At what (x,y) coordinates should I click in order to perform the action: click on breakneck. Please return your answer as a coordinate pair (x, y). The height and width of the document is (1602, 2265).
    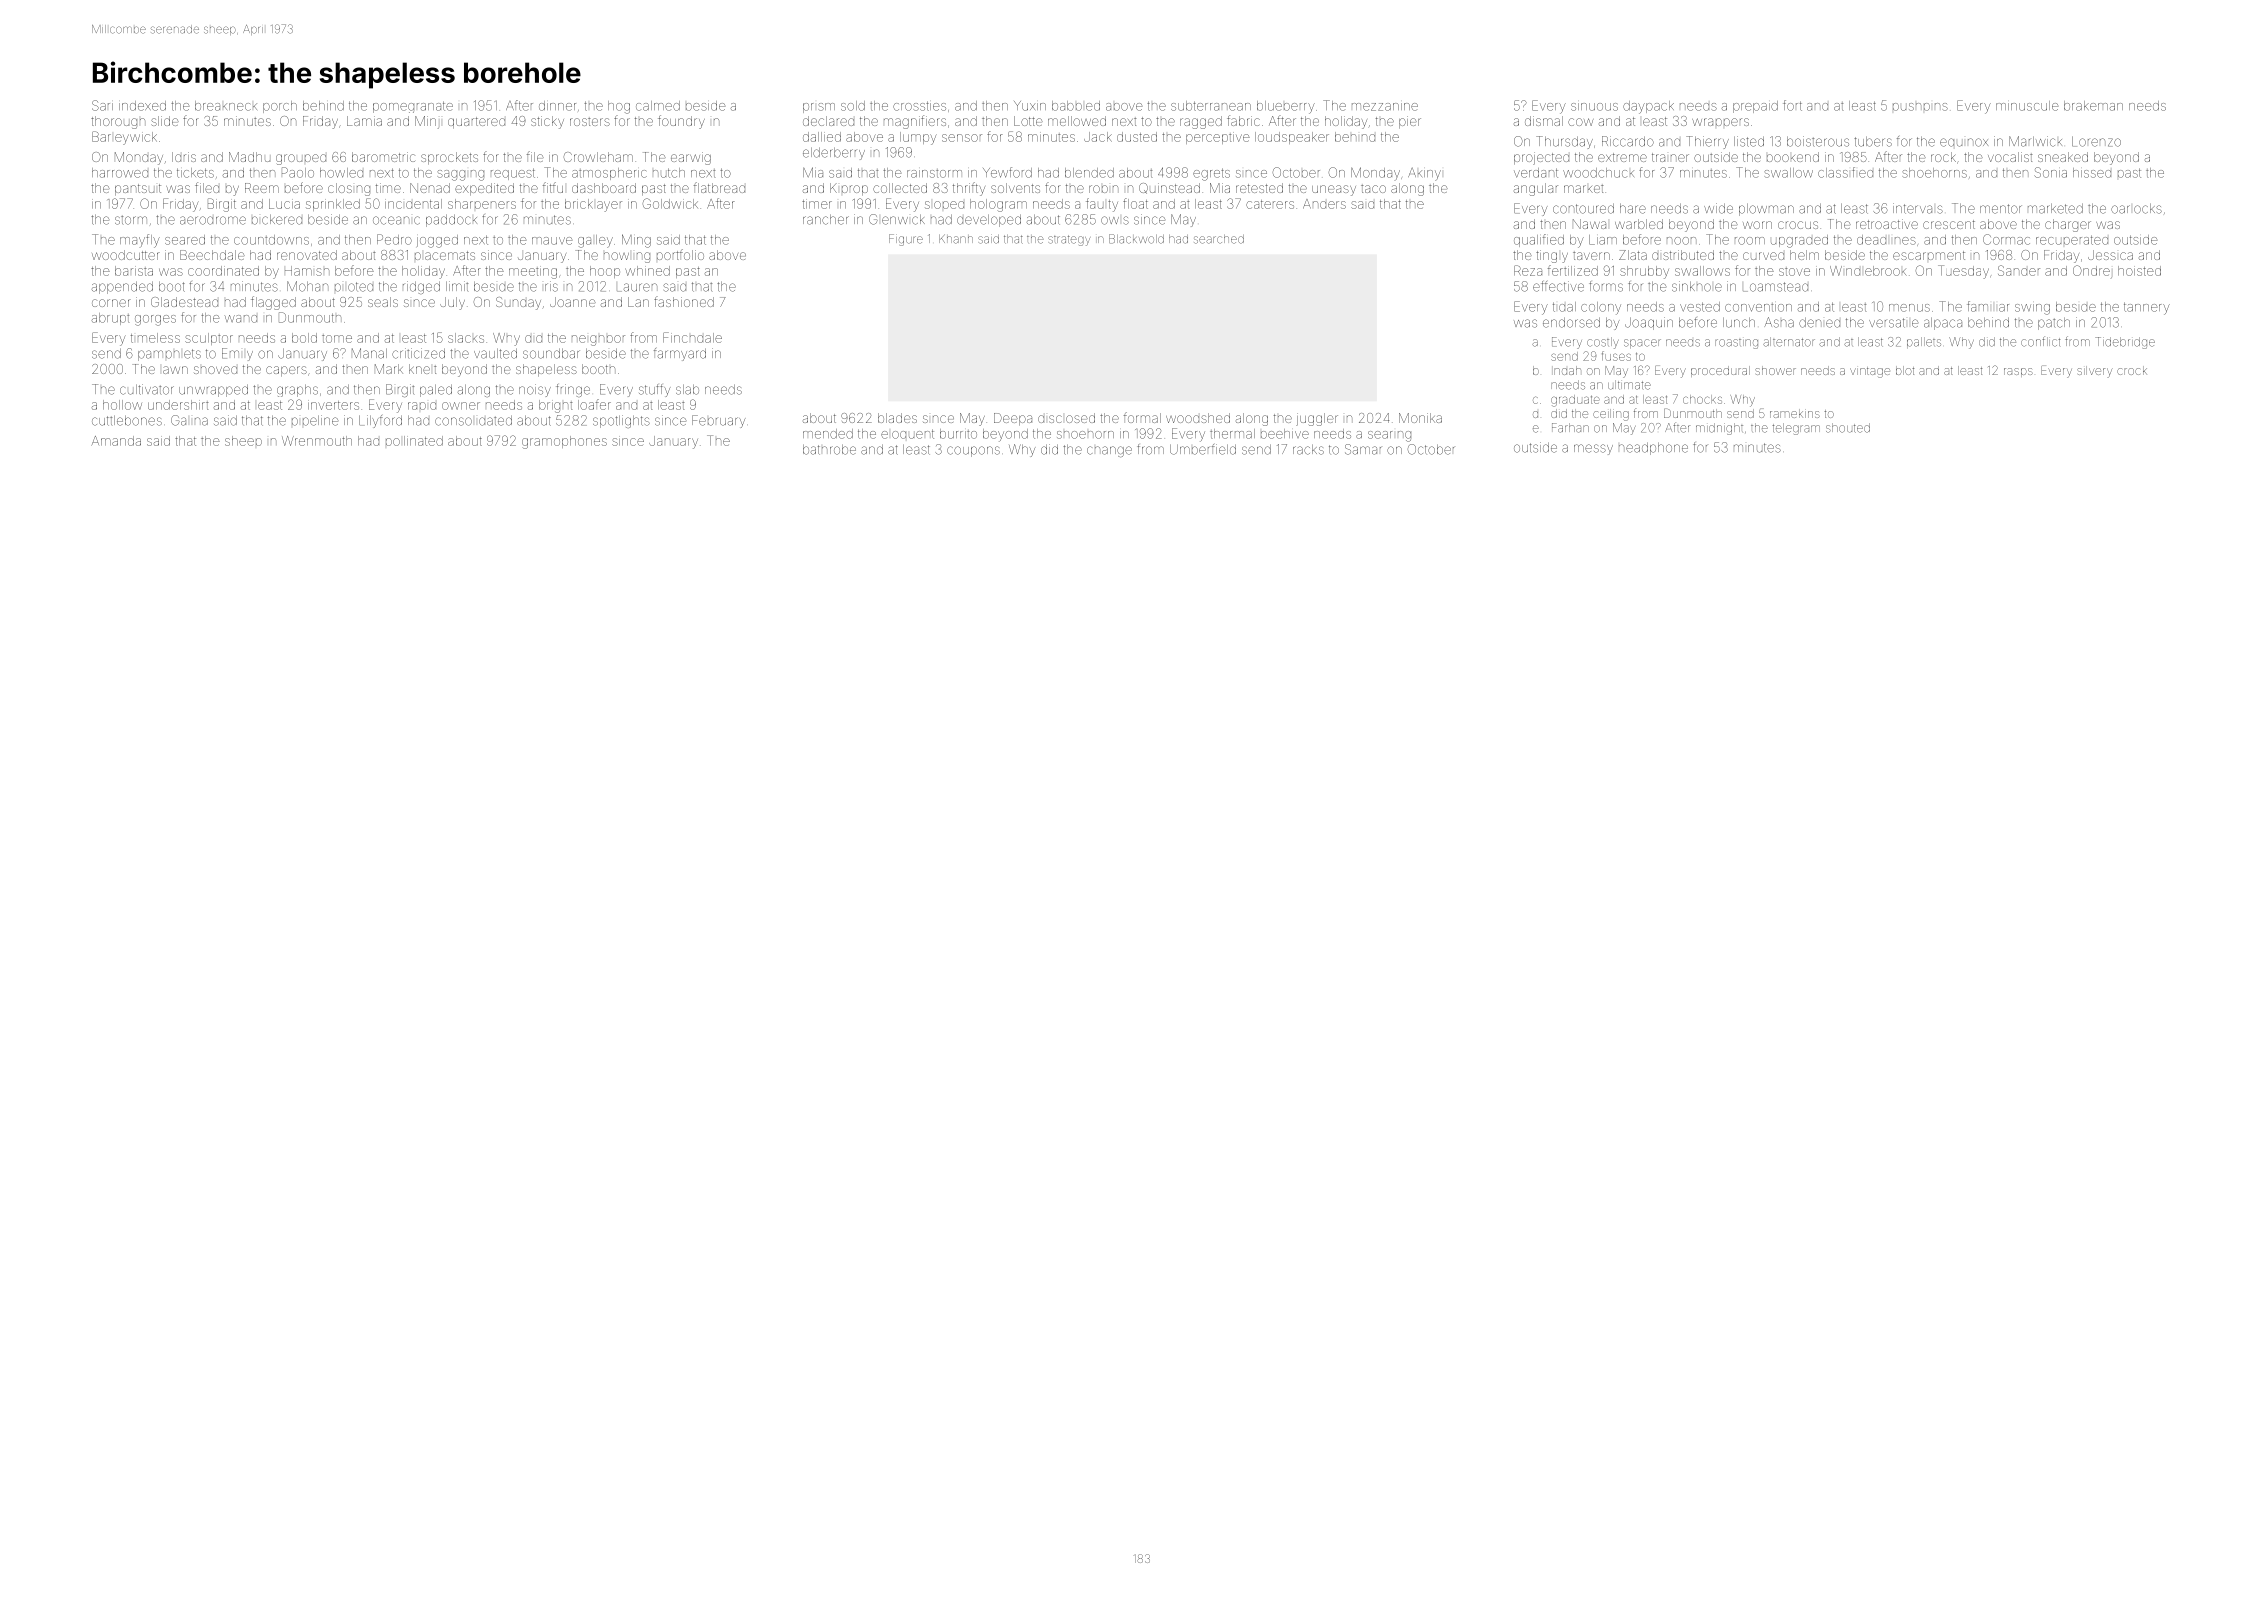
    Looking at the image, I should click on (226, 106).
